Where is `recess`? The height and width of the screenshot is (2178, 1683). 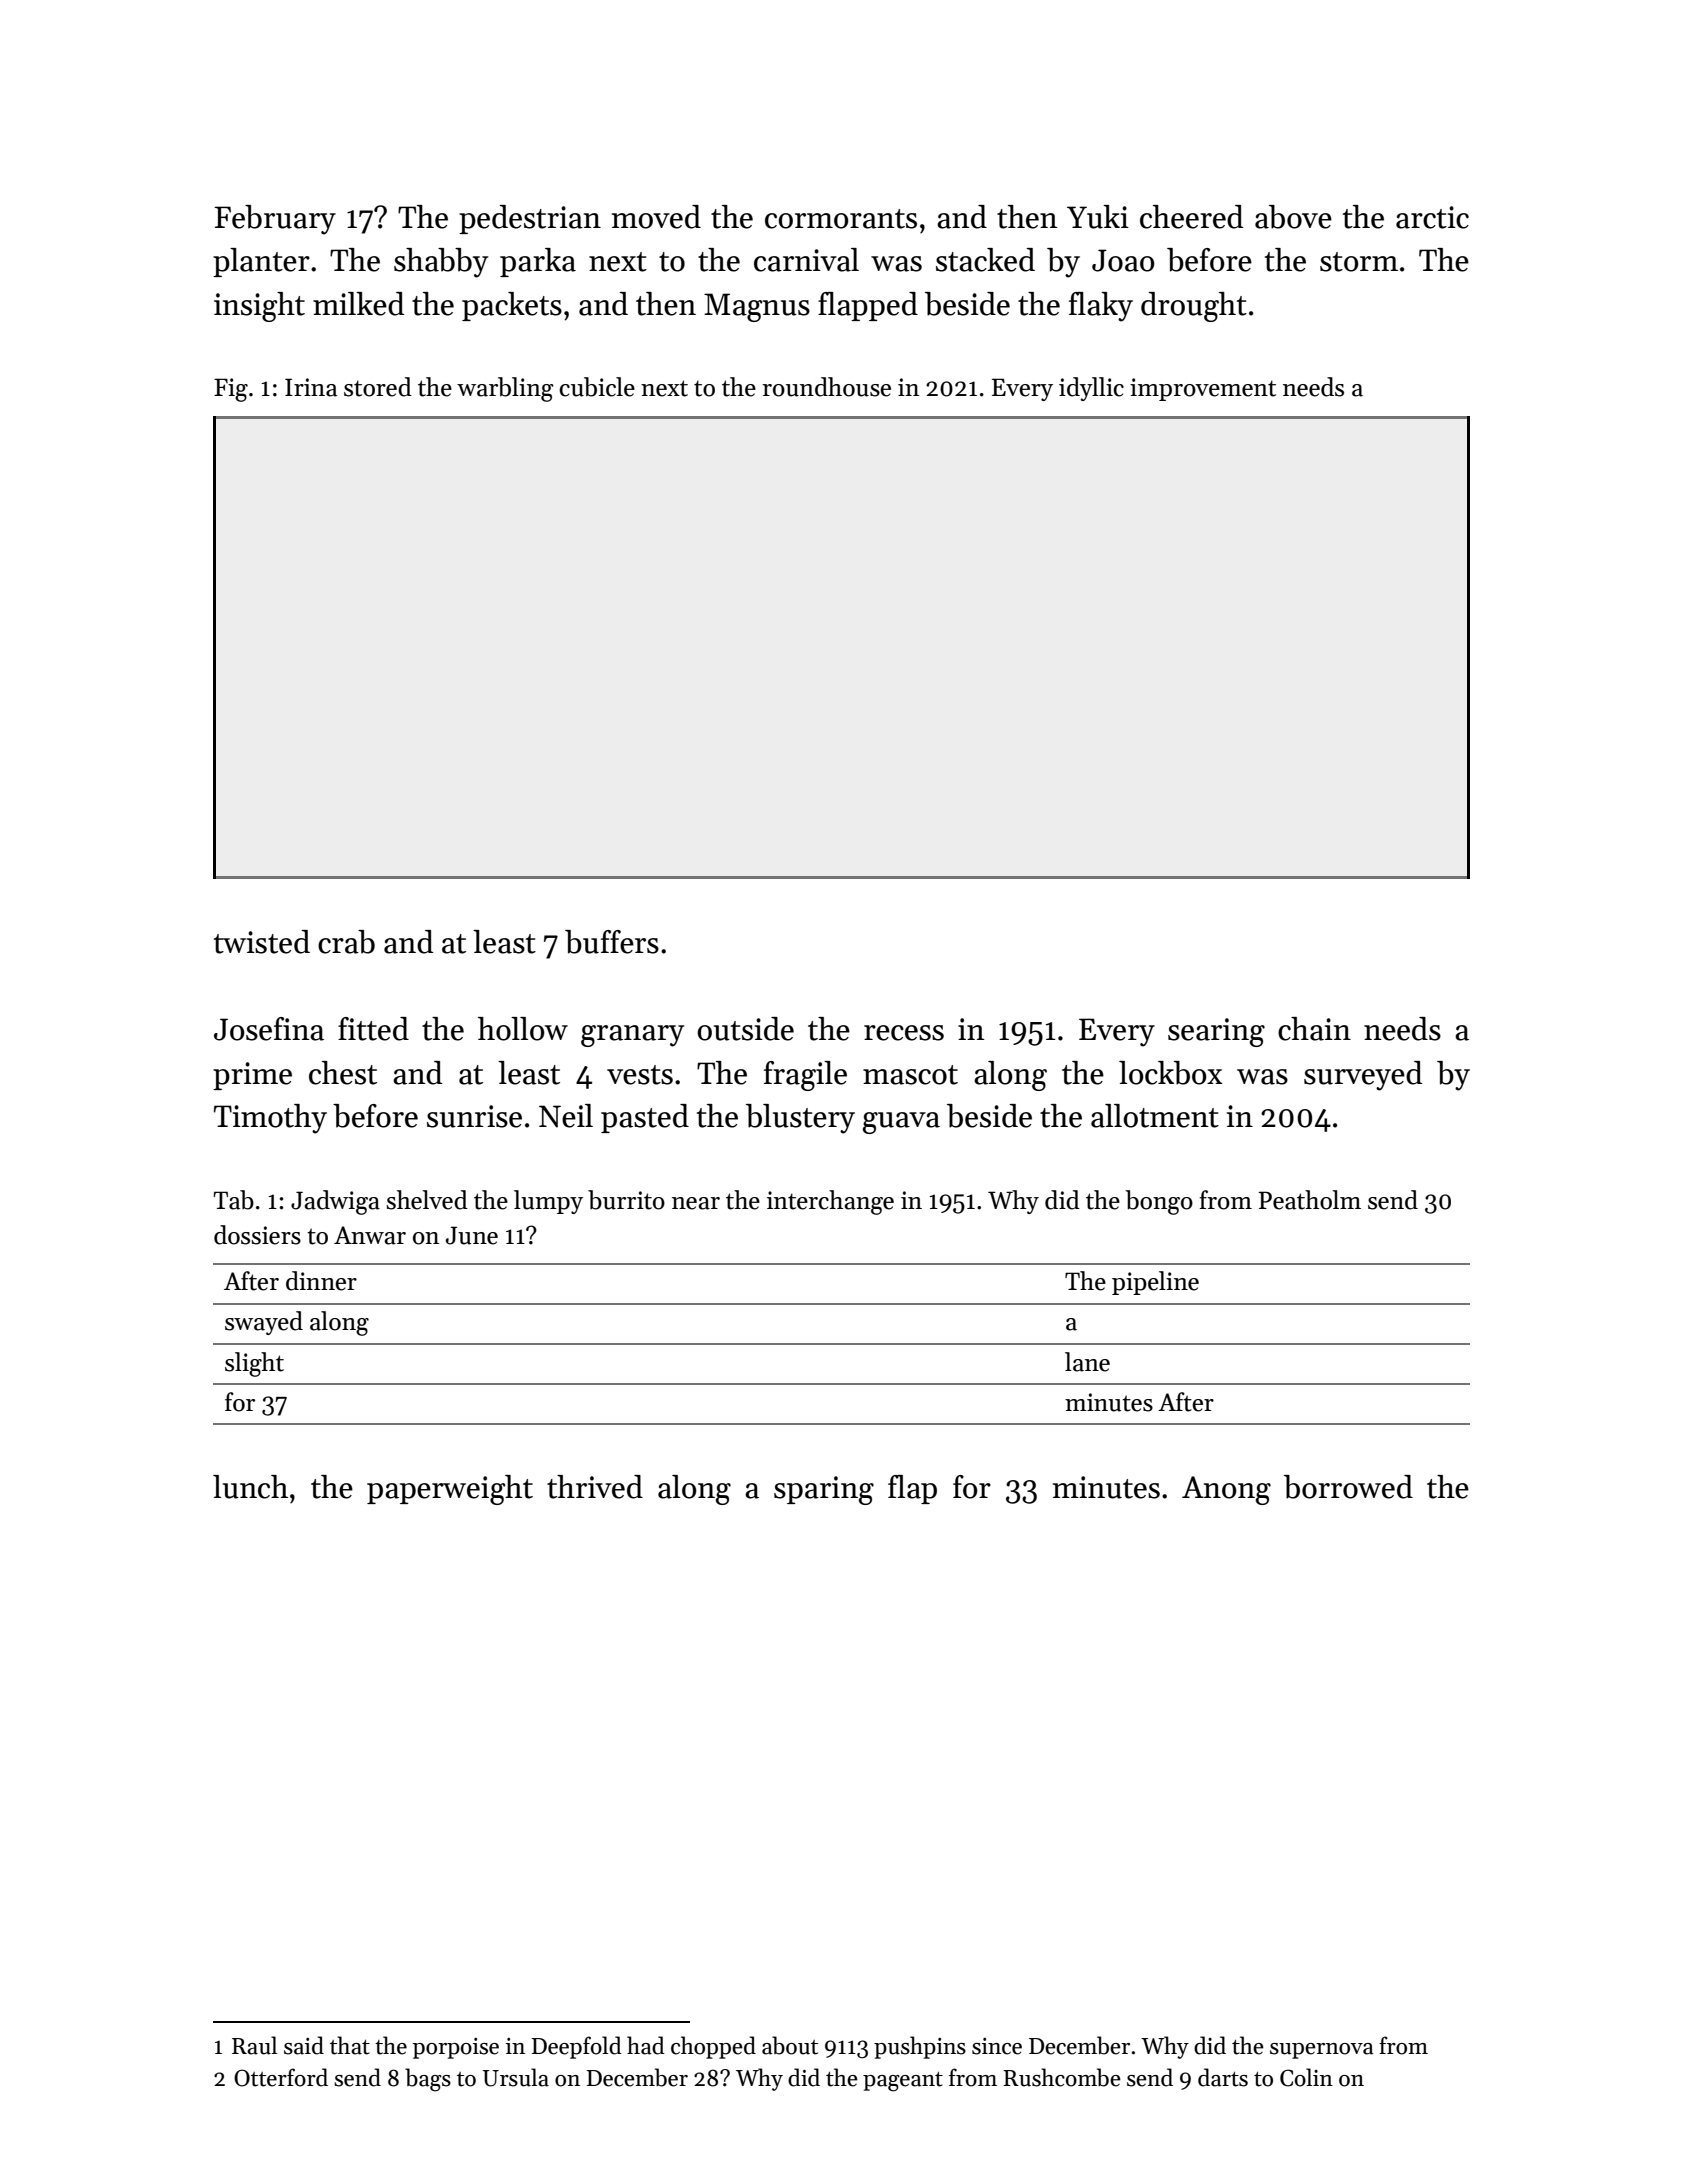 recess is located at coordinates (904, 1033).
